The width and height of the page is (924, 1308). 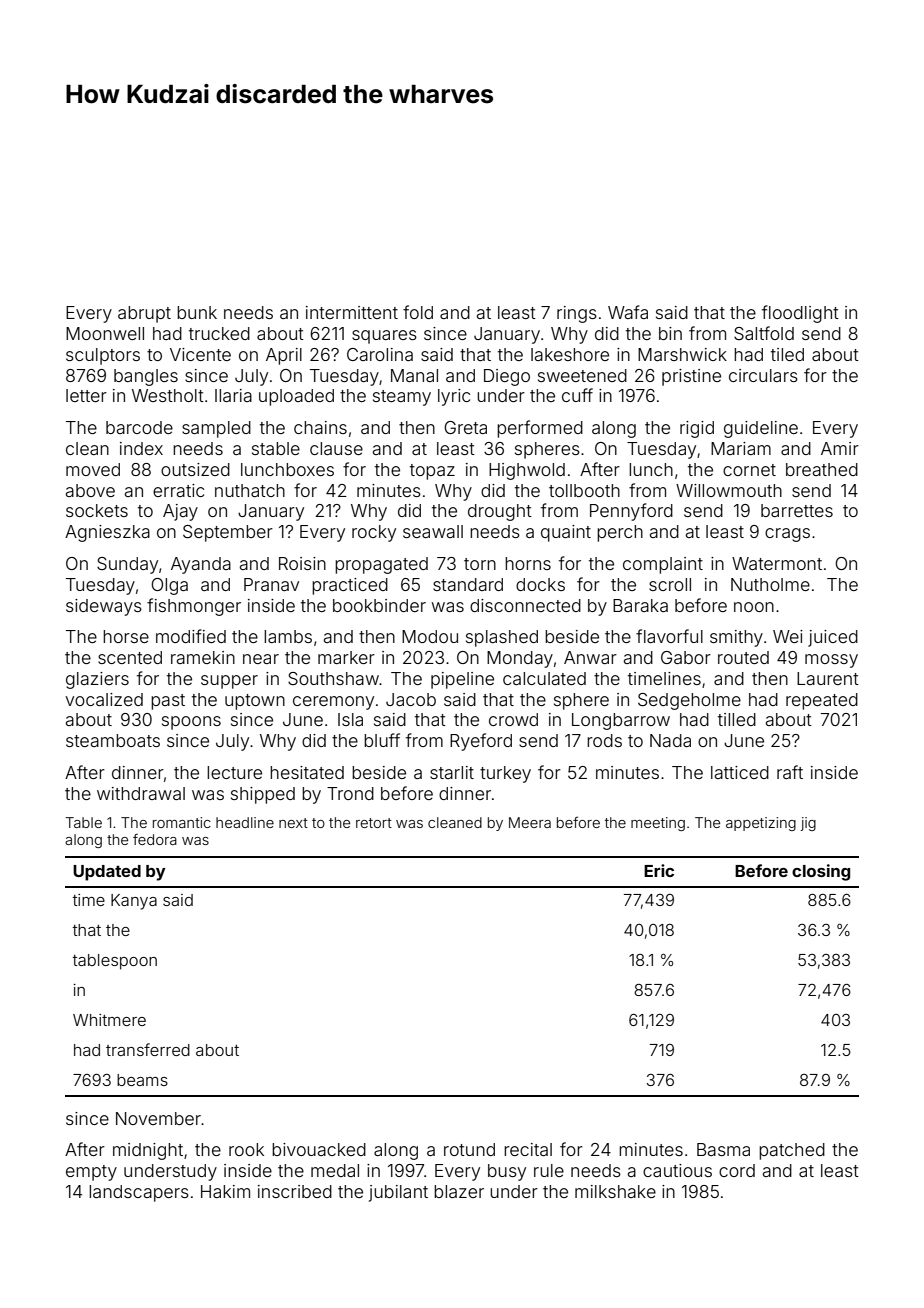 I want to click on inscribed, so click(x=295, y=1191).
